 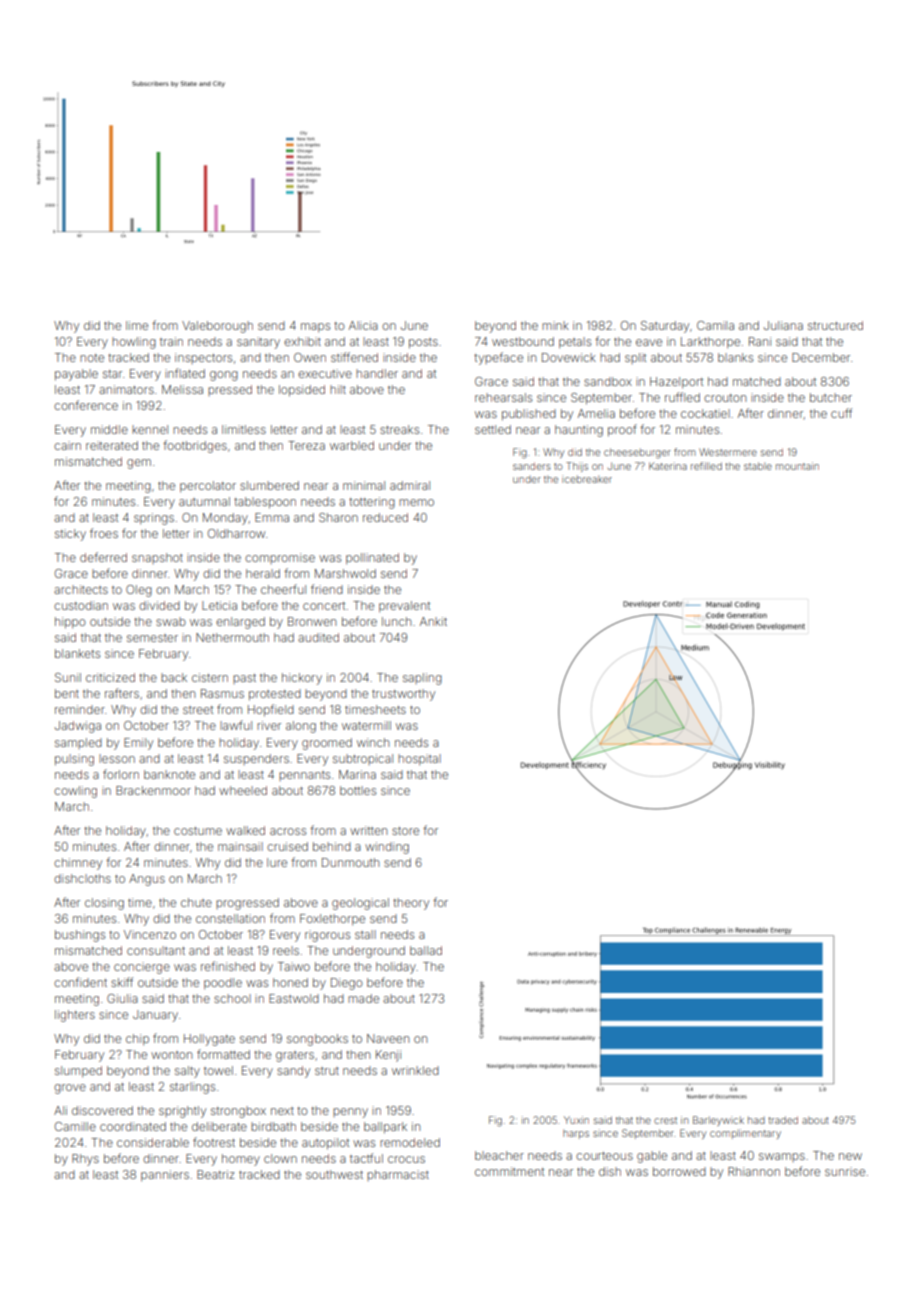 What do you see at coordinates (718, 1121) in the screenshot?
I see `Barleywick` at bounding box center [718, 1121].
